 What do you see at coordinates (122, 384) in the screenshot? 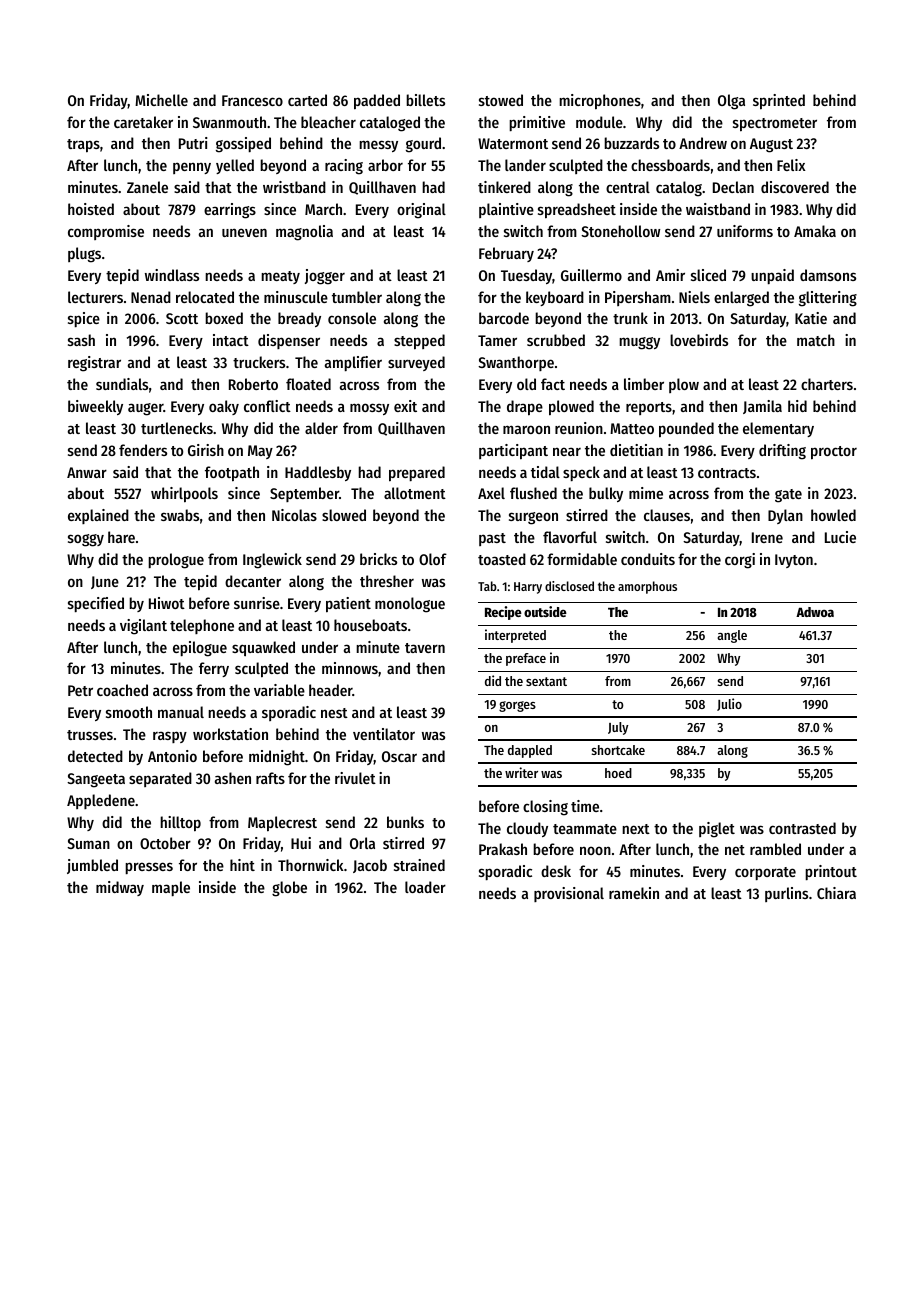
I see `sundials` at bounding box center [122, 384].
